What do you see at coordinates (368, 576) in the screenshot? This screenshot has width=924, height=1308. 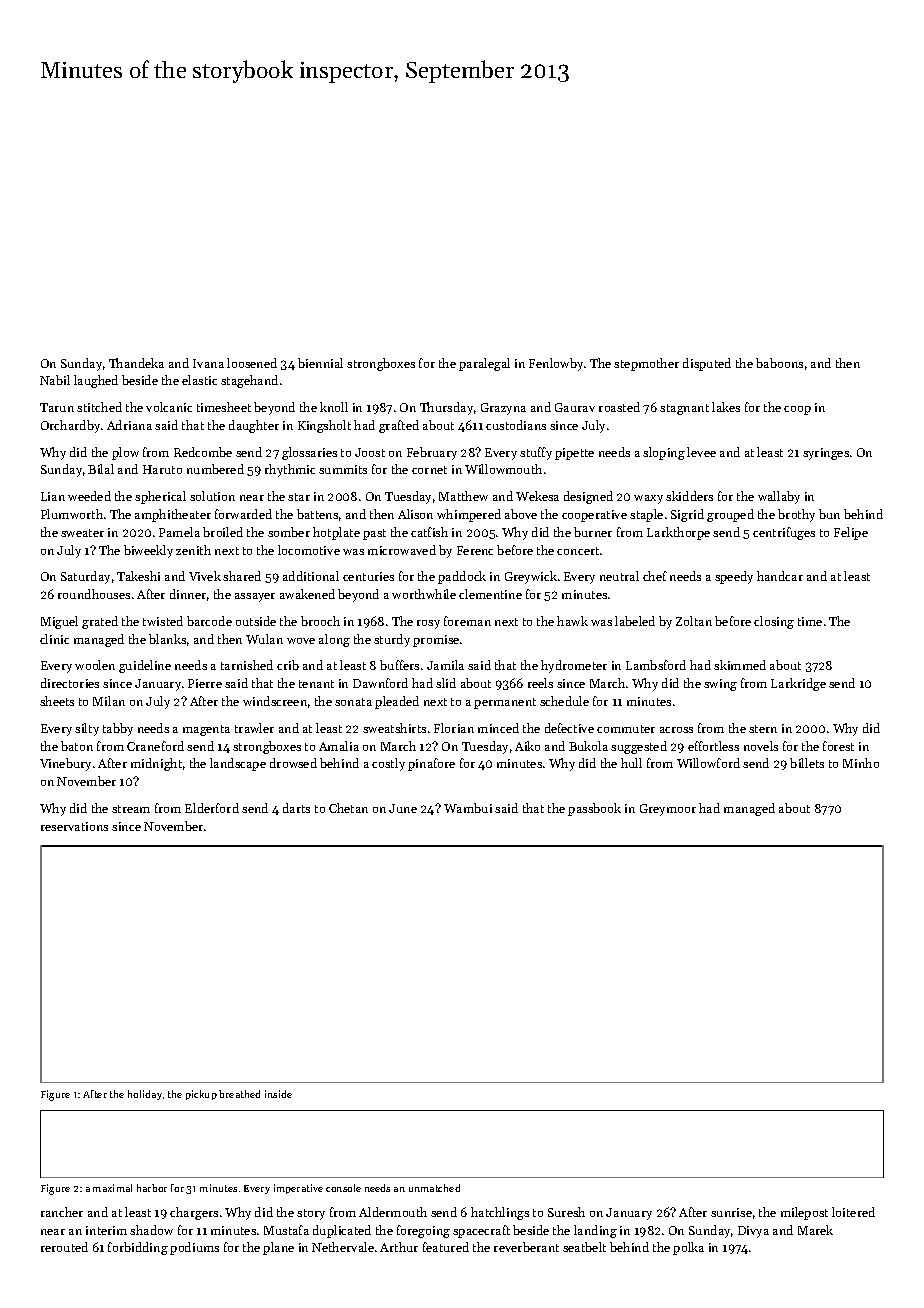 I see `centuries` at bounding box center [368, 576].
